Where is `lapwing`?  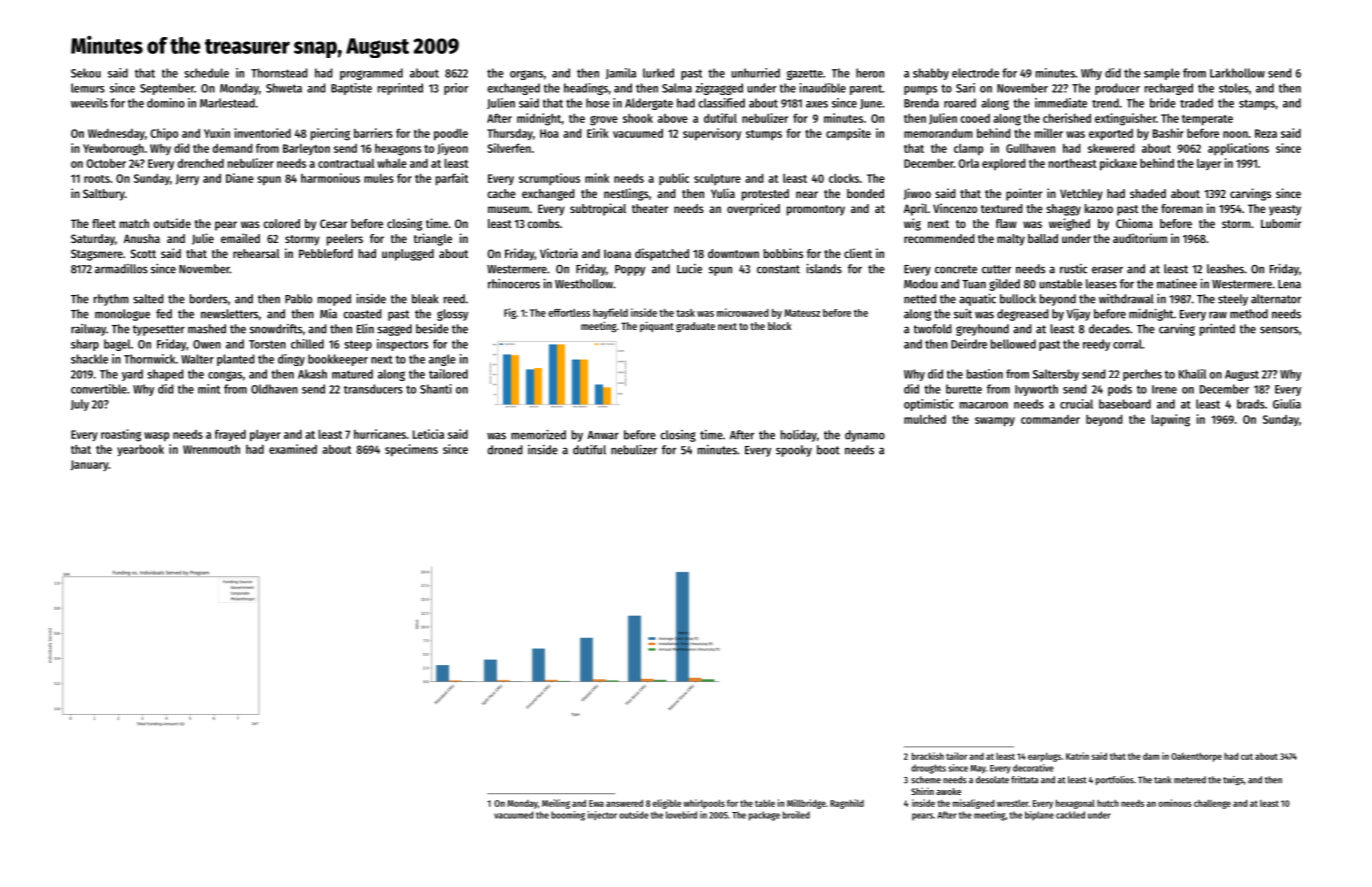
lapwing is located at coordinates (1170, 420).
